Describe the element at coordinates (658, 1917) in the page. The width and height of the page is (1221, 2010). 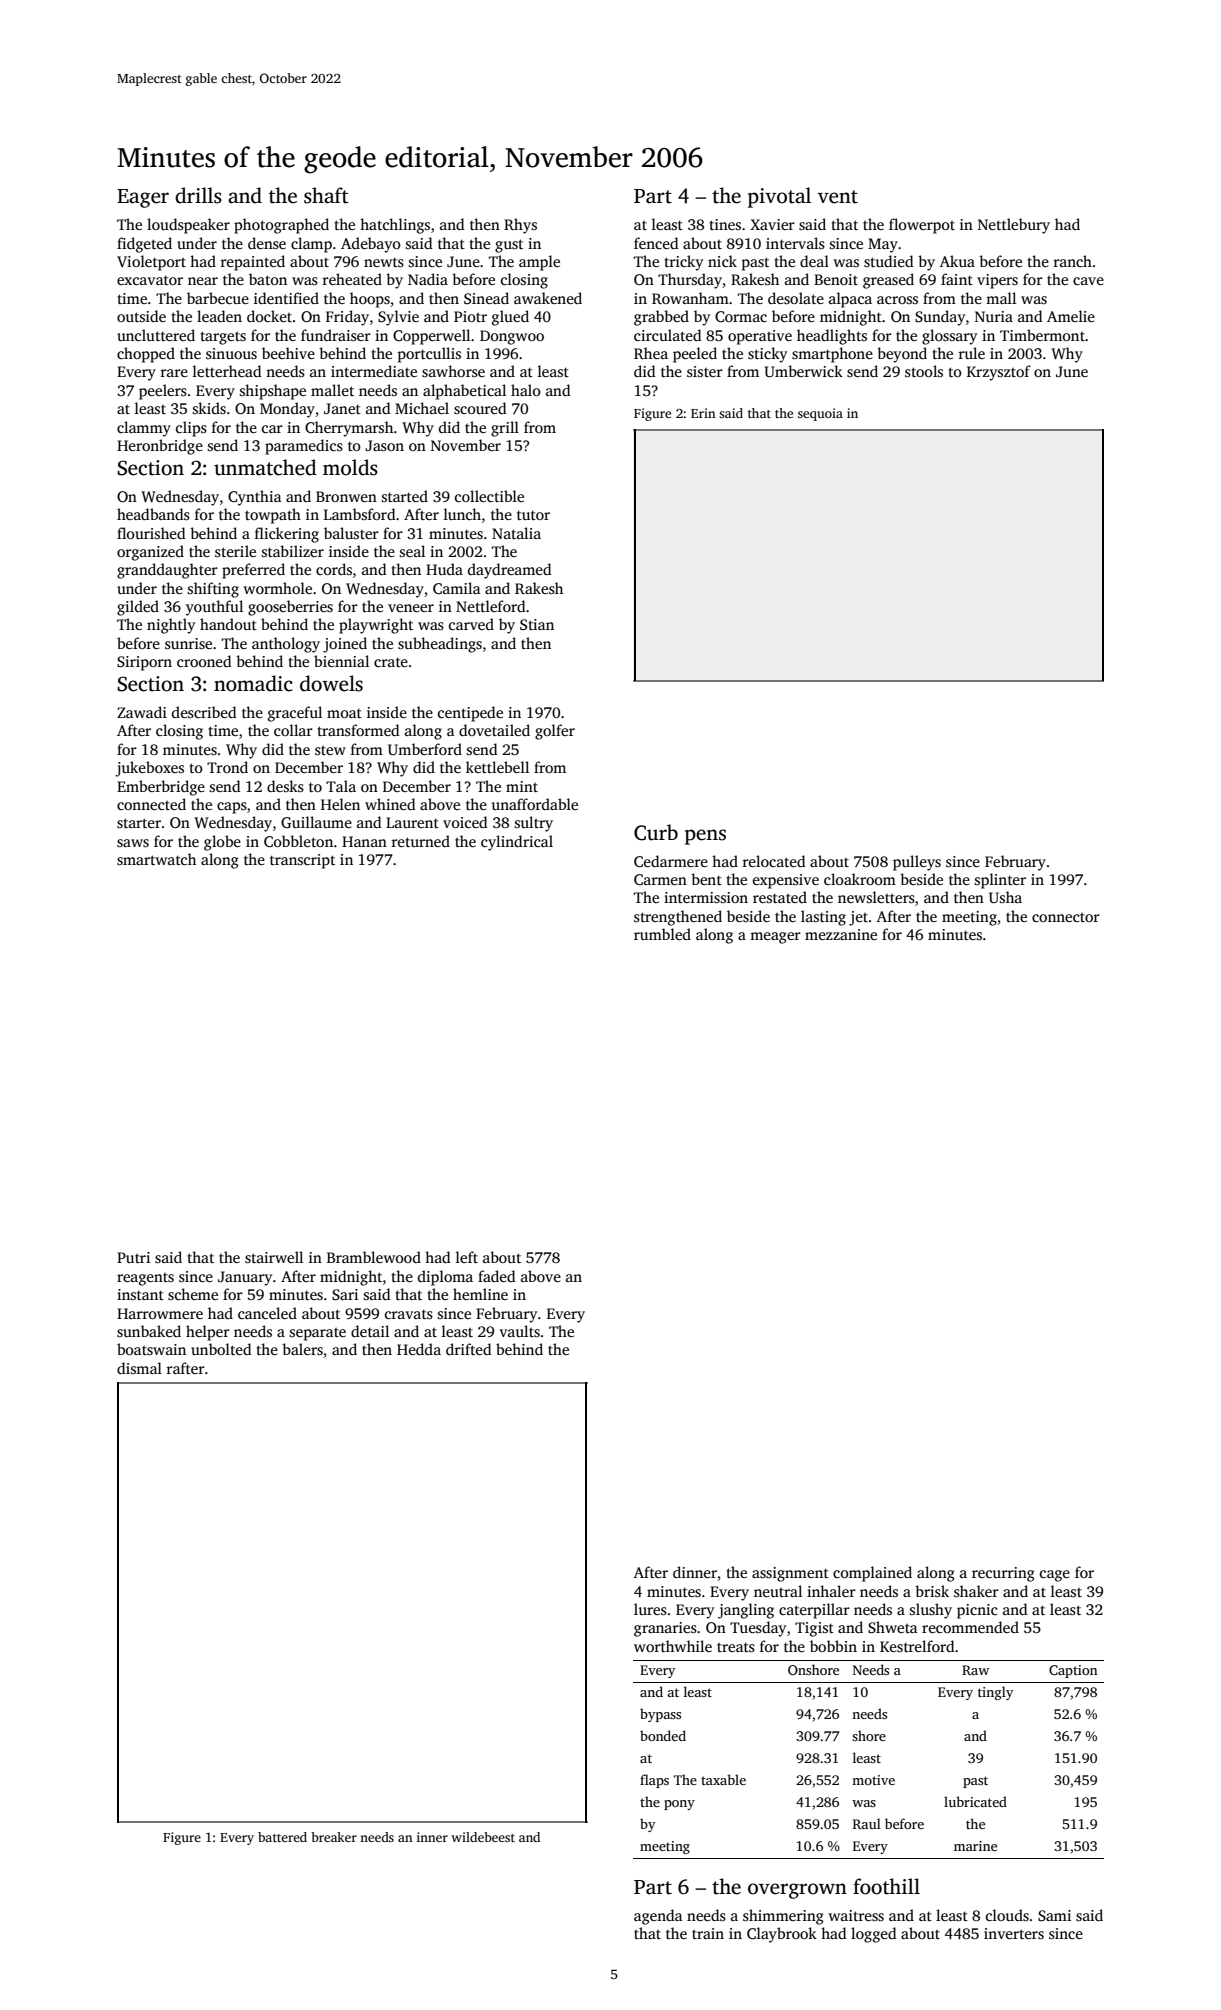
I see `agenda` at that location.
